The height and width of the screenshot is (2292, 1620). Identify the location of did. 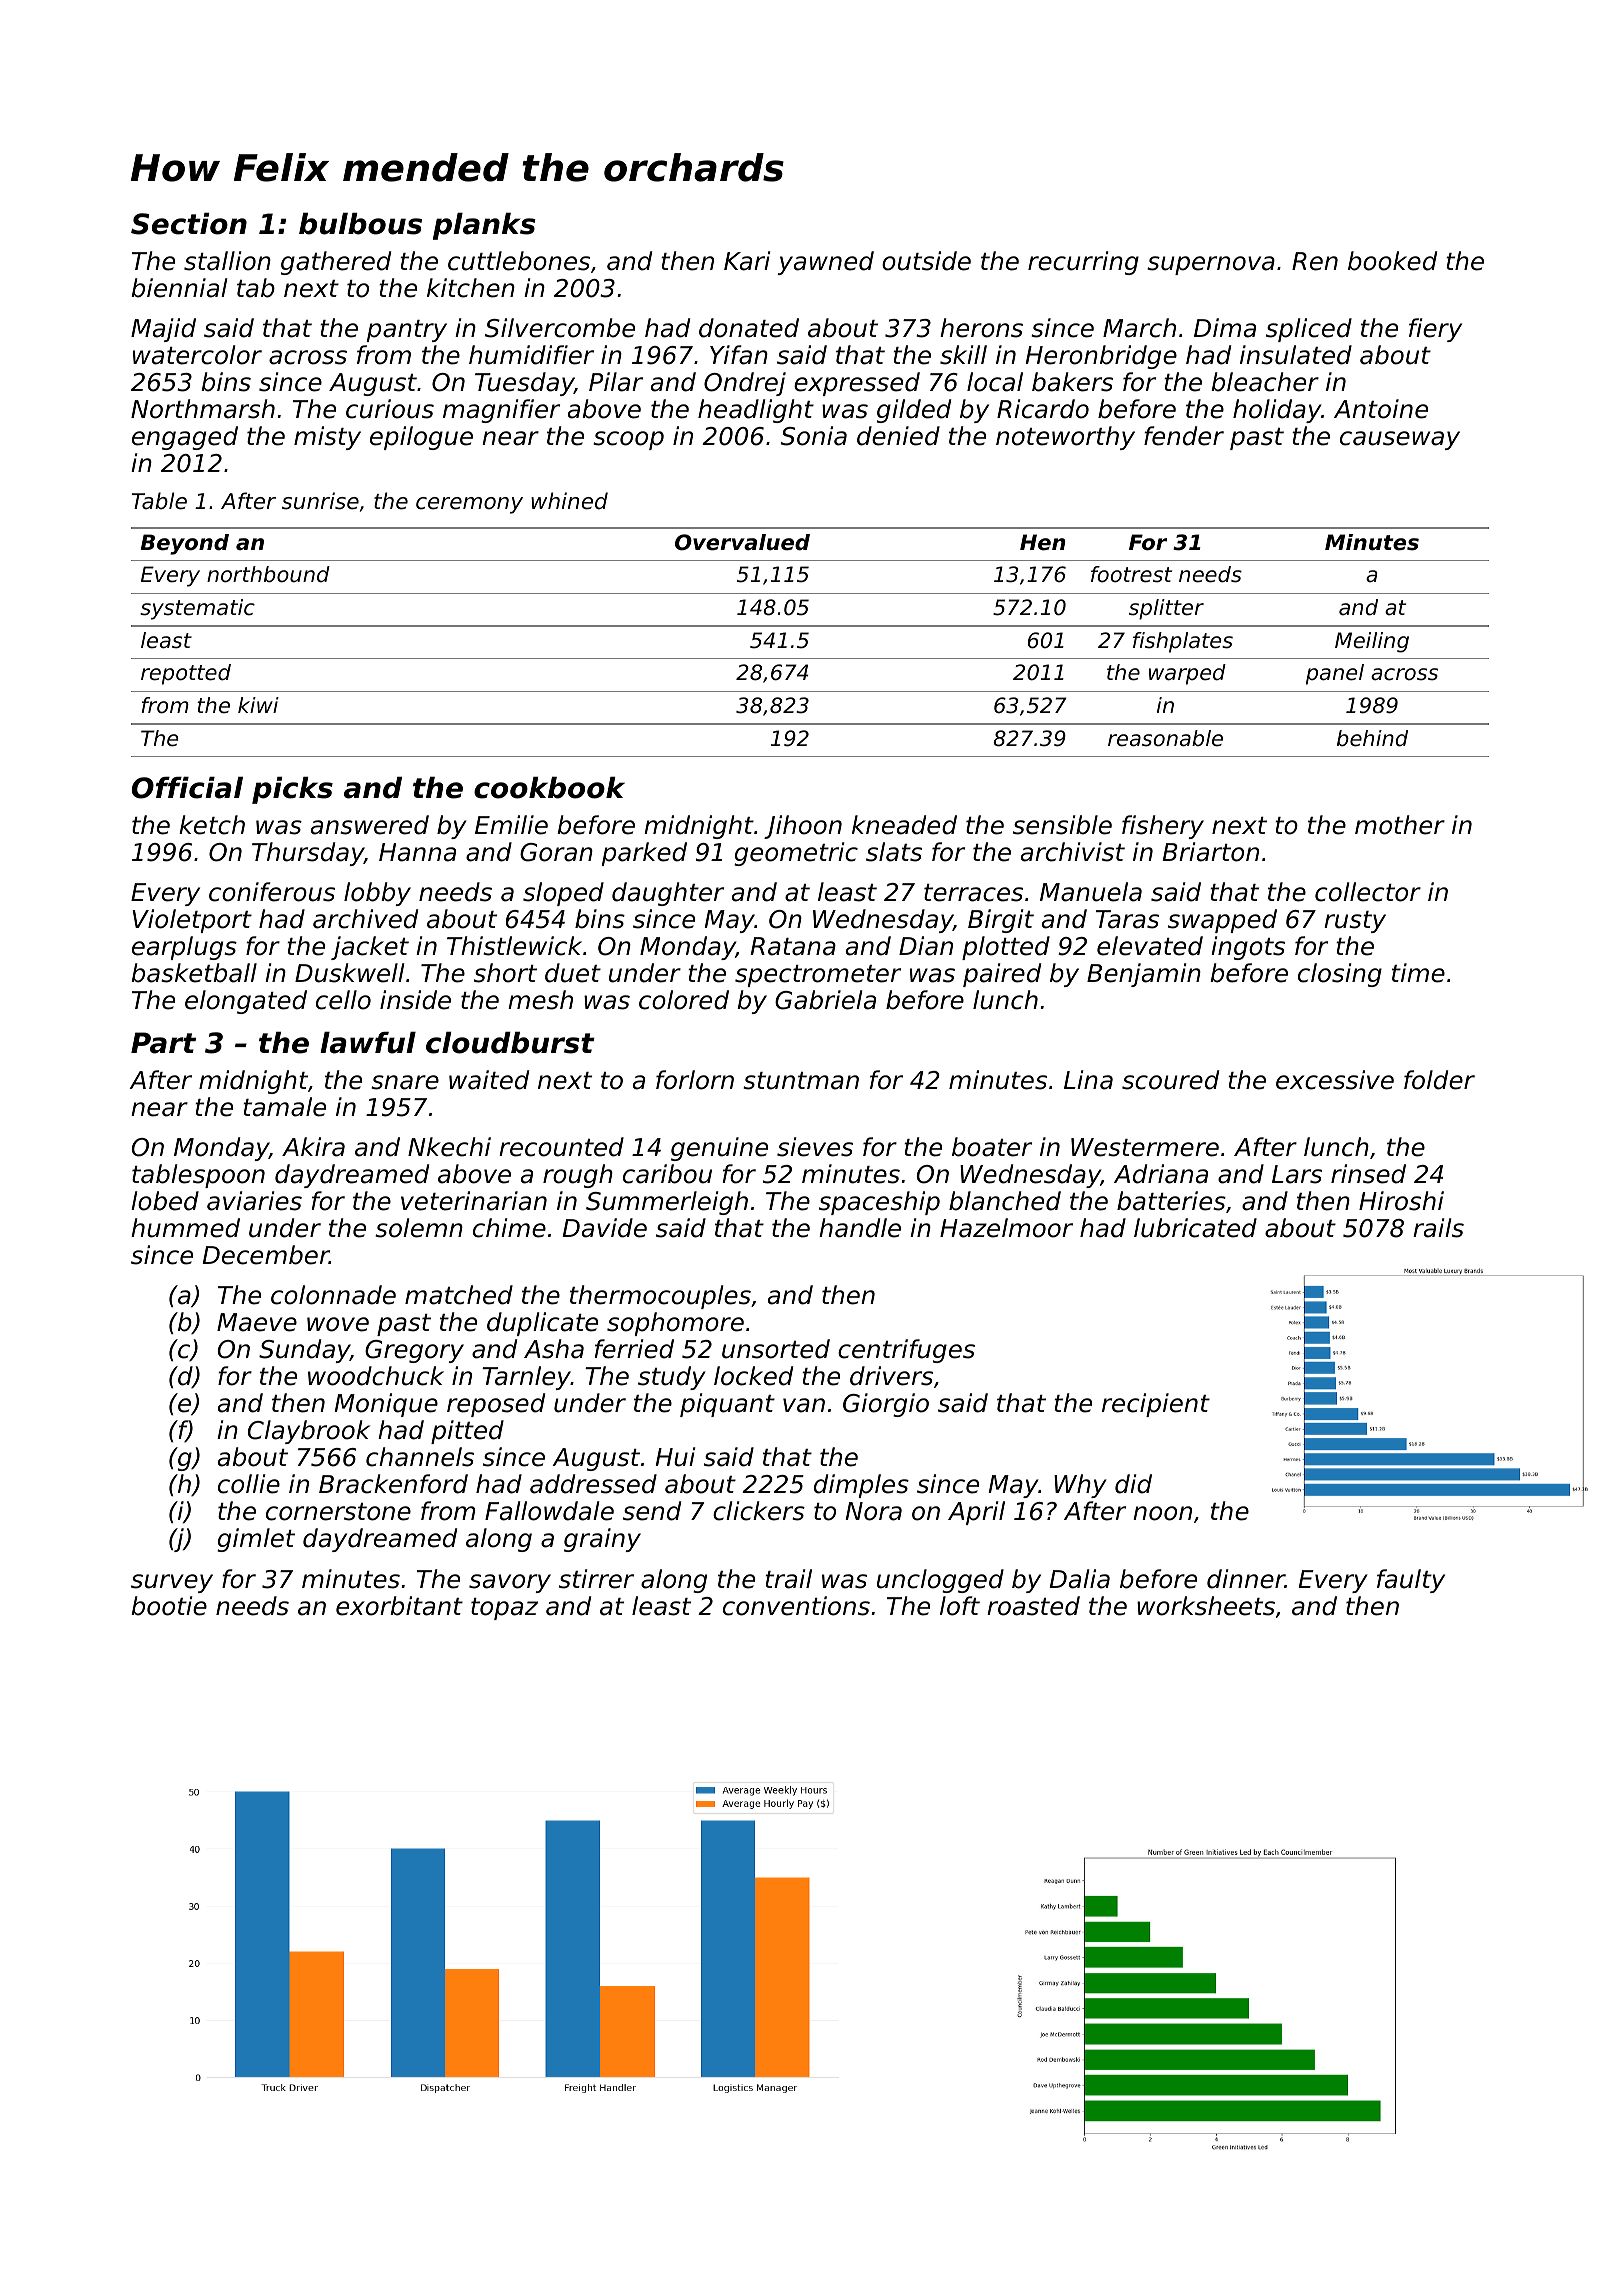
(1133, 1484).
